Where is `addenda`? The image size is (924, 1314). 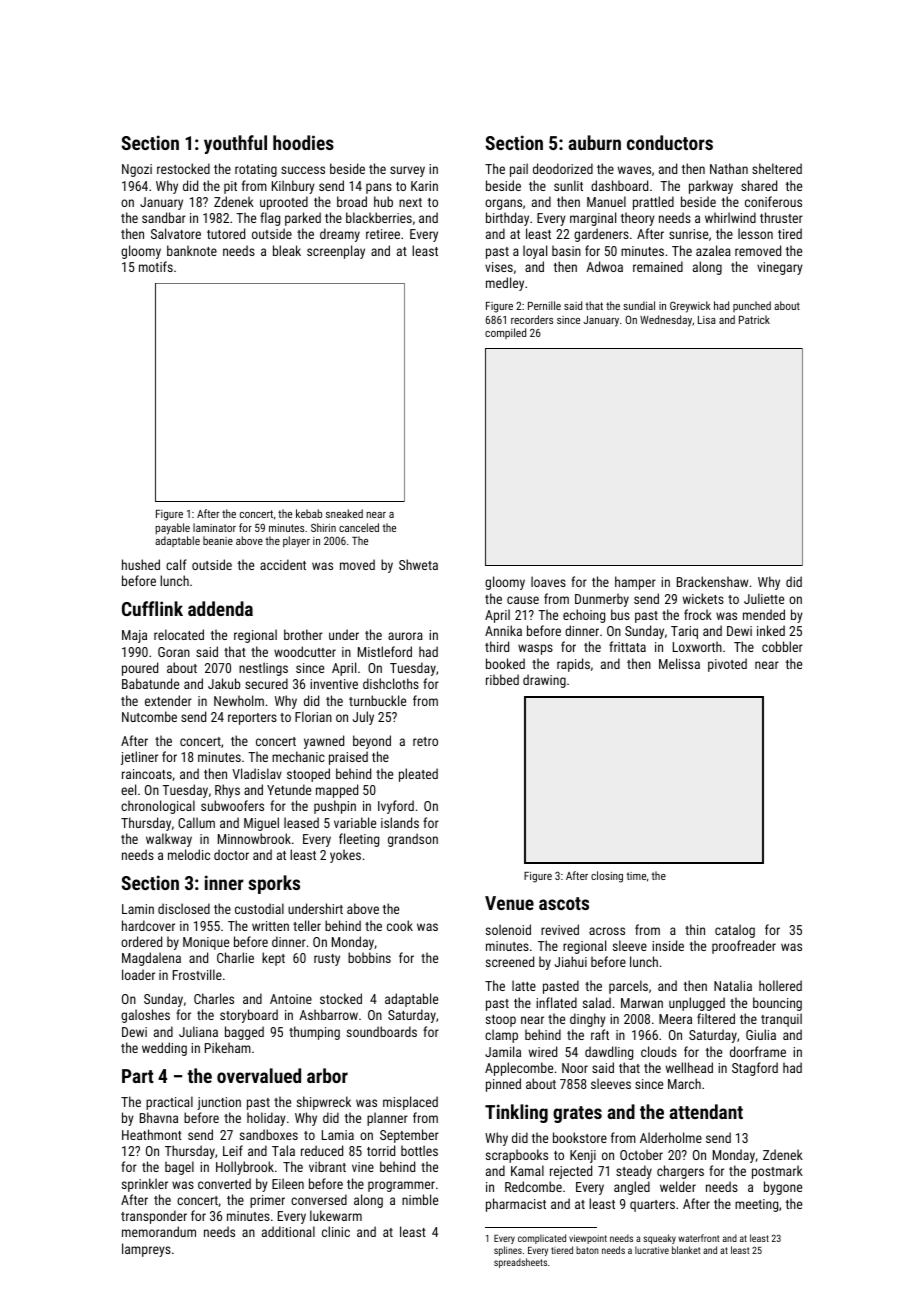
addenda is located at coordinates (220, 608).
